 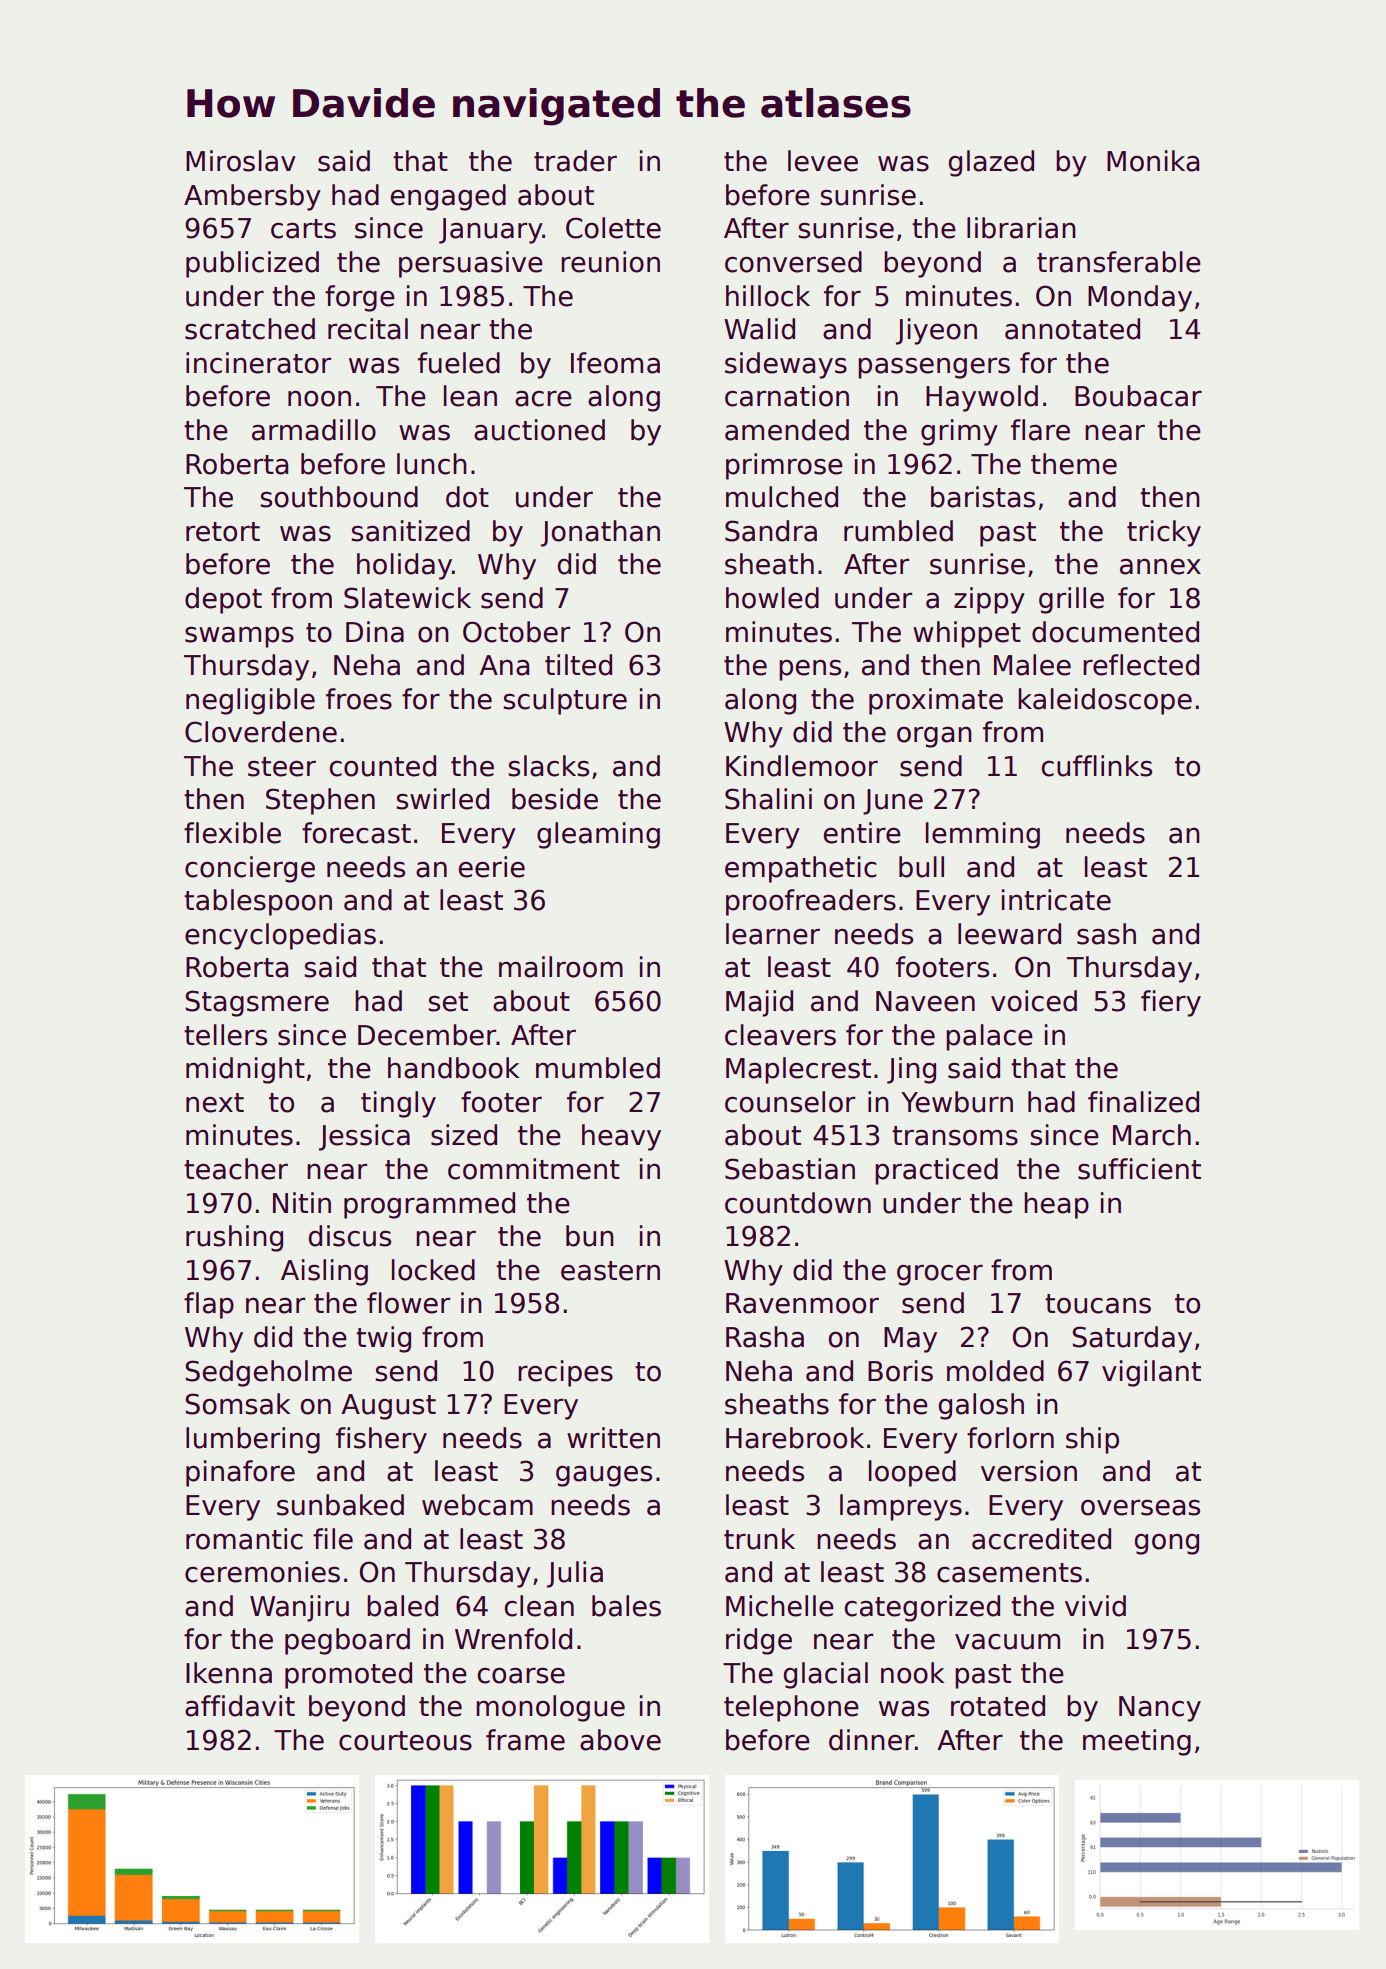 What do you see at coordinates (268, 1373) in the document?
I see `Sedgeholme` at bounding box center [268, 1373].
